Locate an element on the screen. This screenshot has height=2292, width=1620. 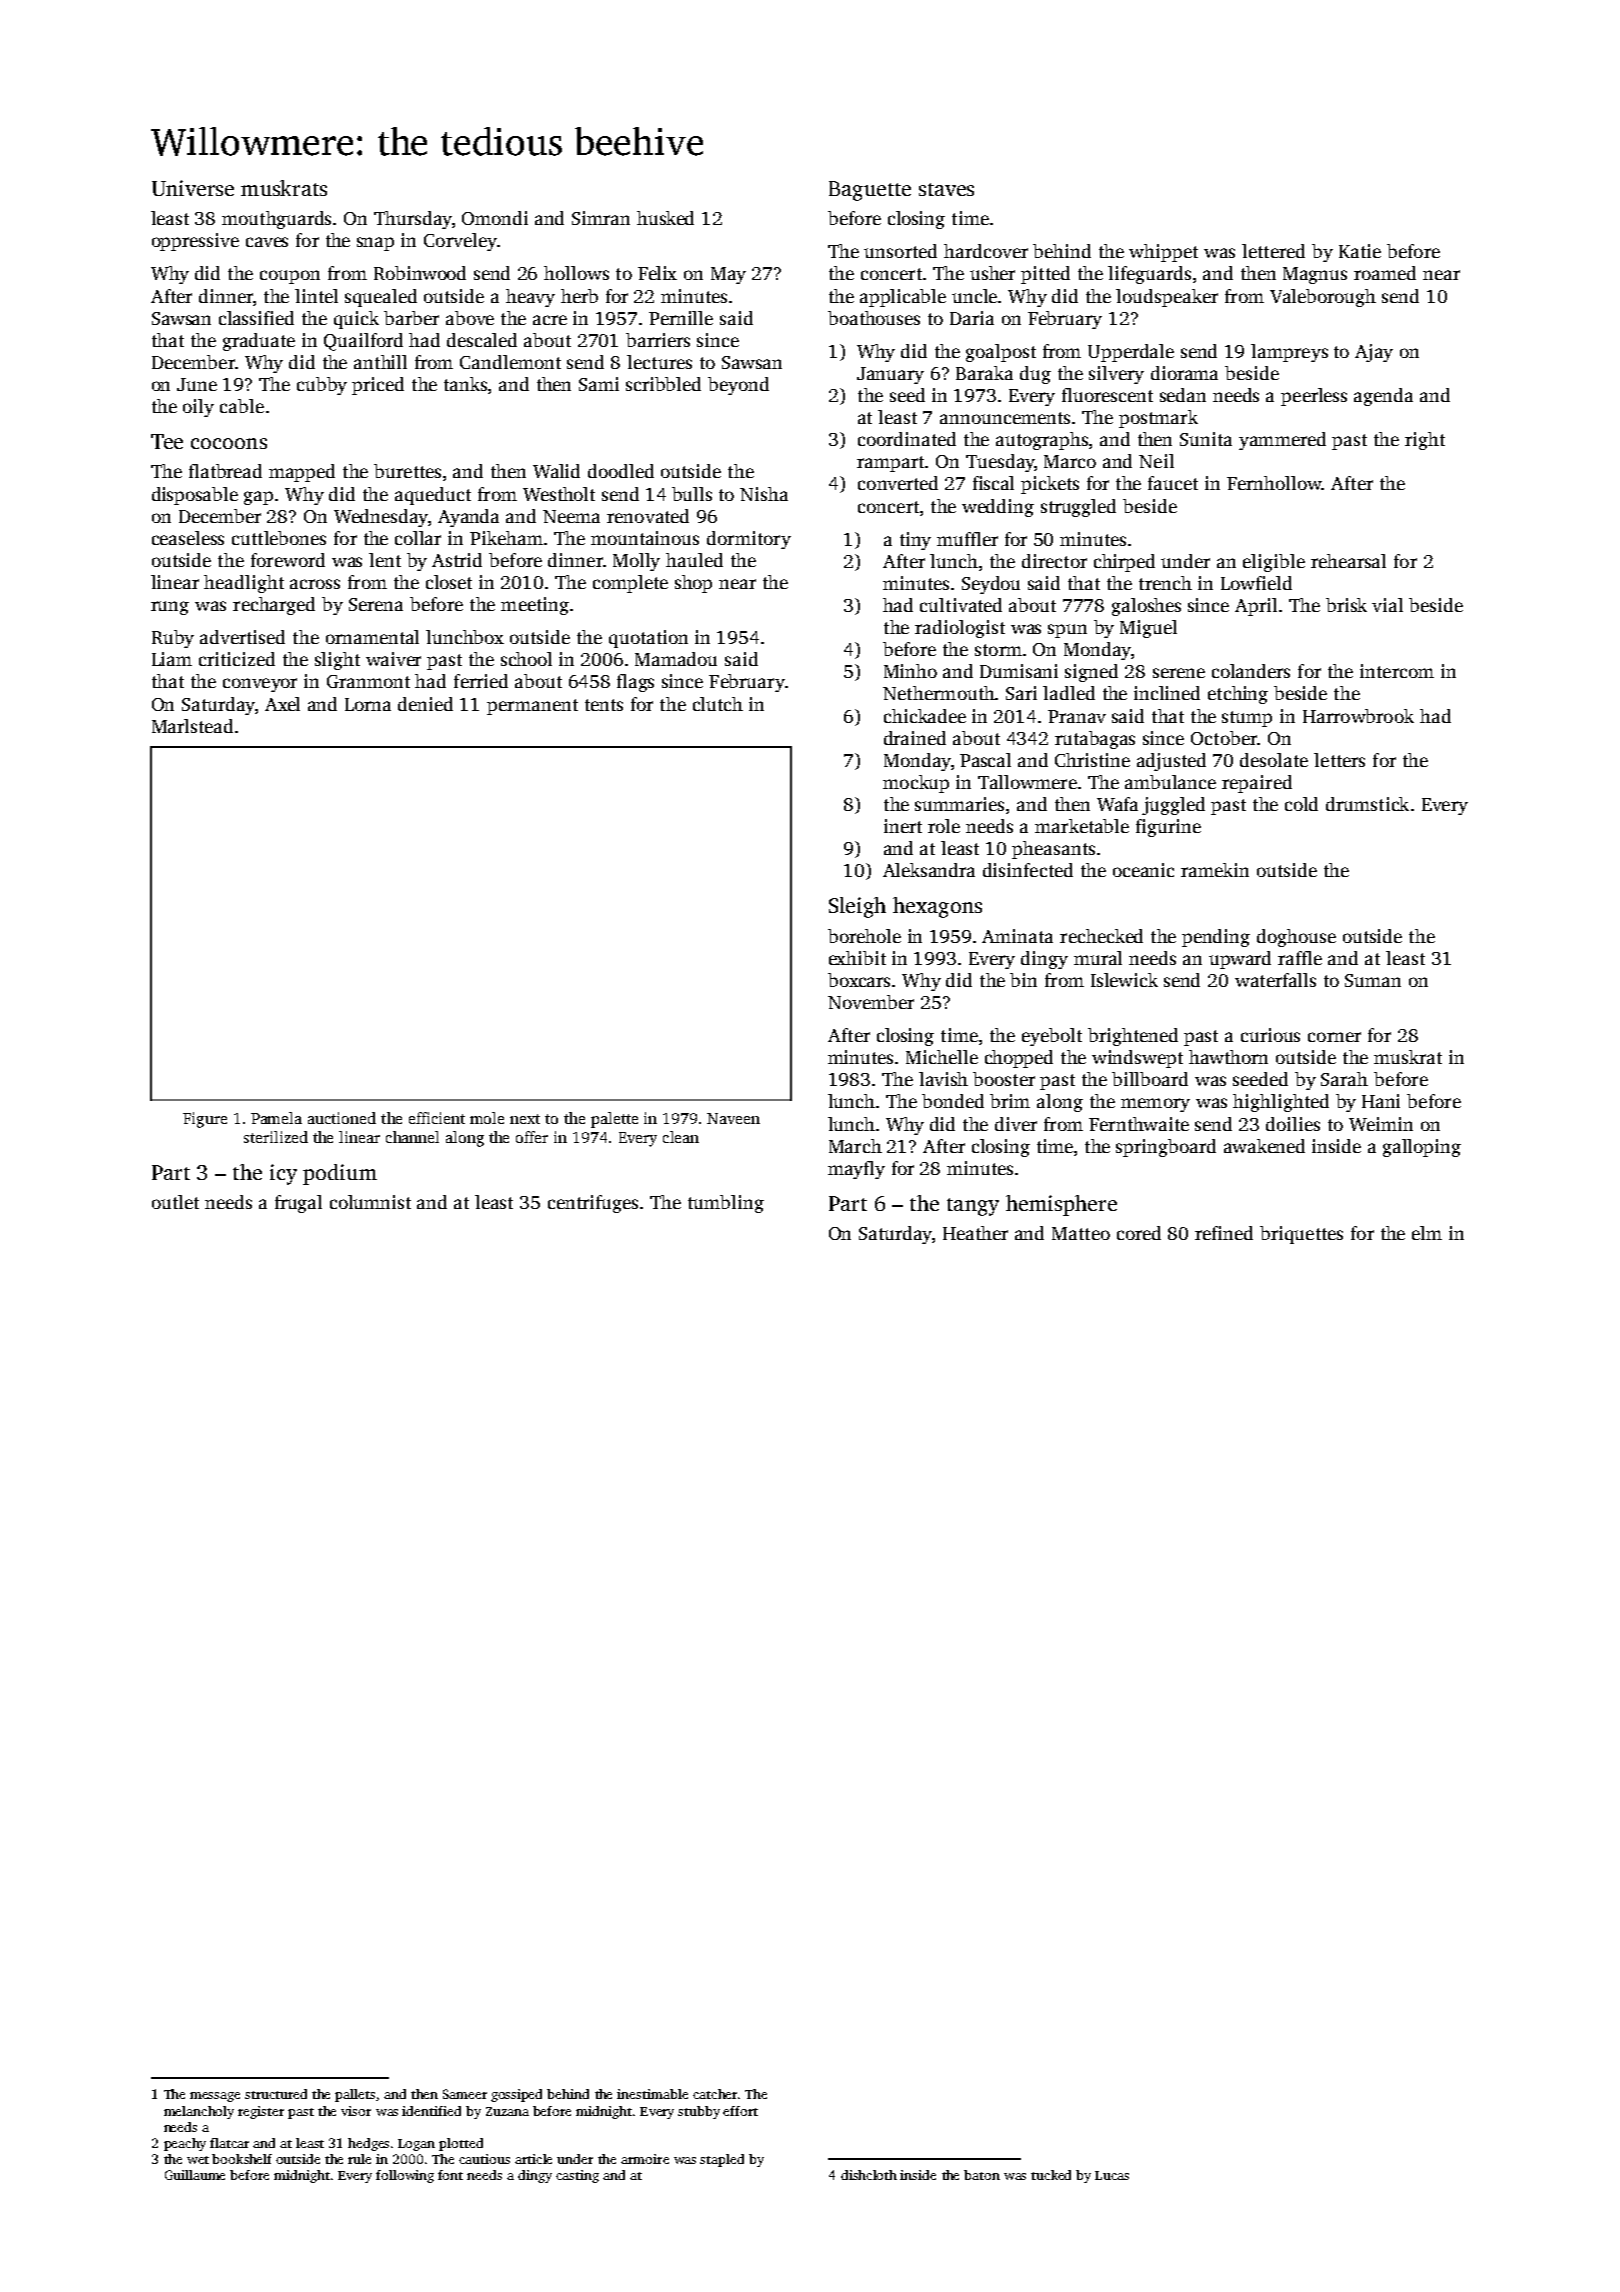
Guillaume is located at coordinates (195, 2175).
